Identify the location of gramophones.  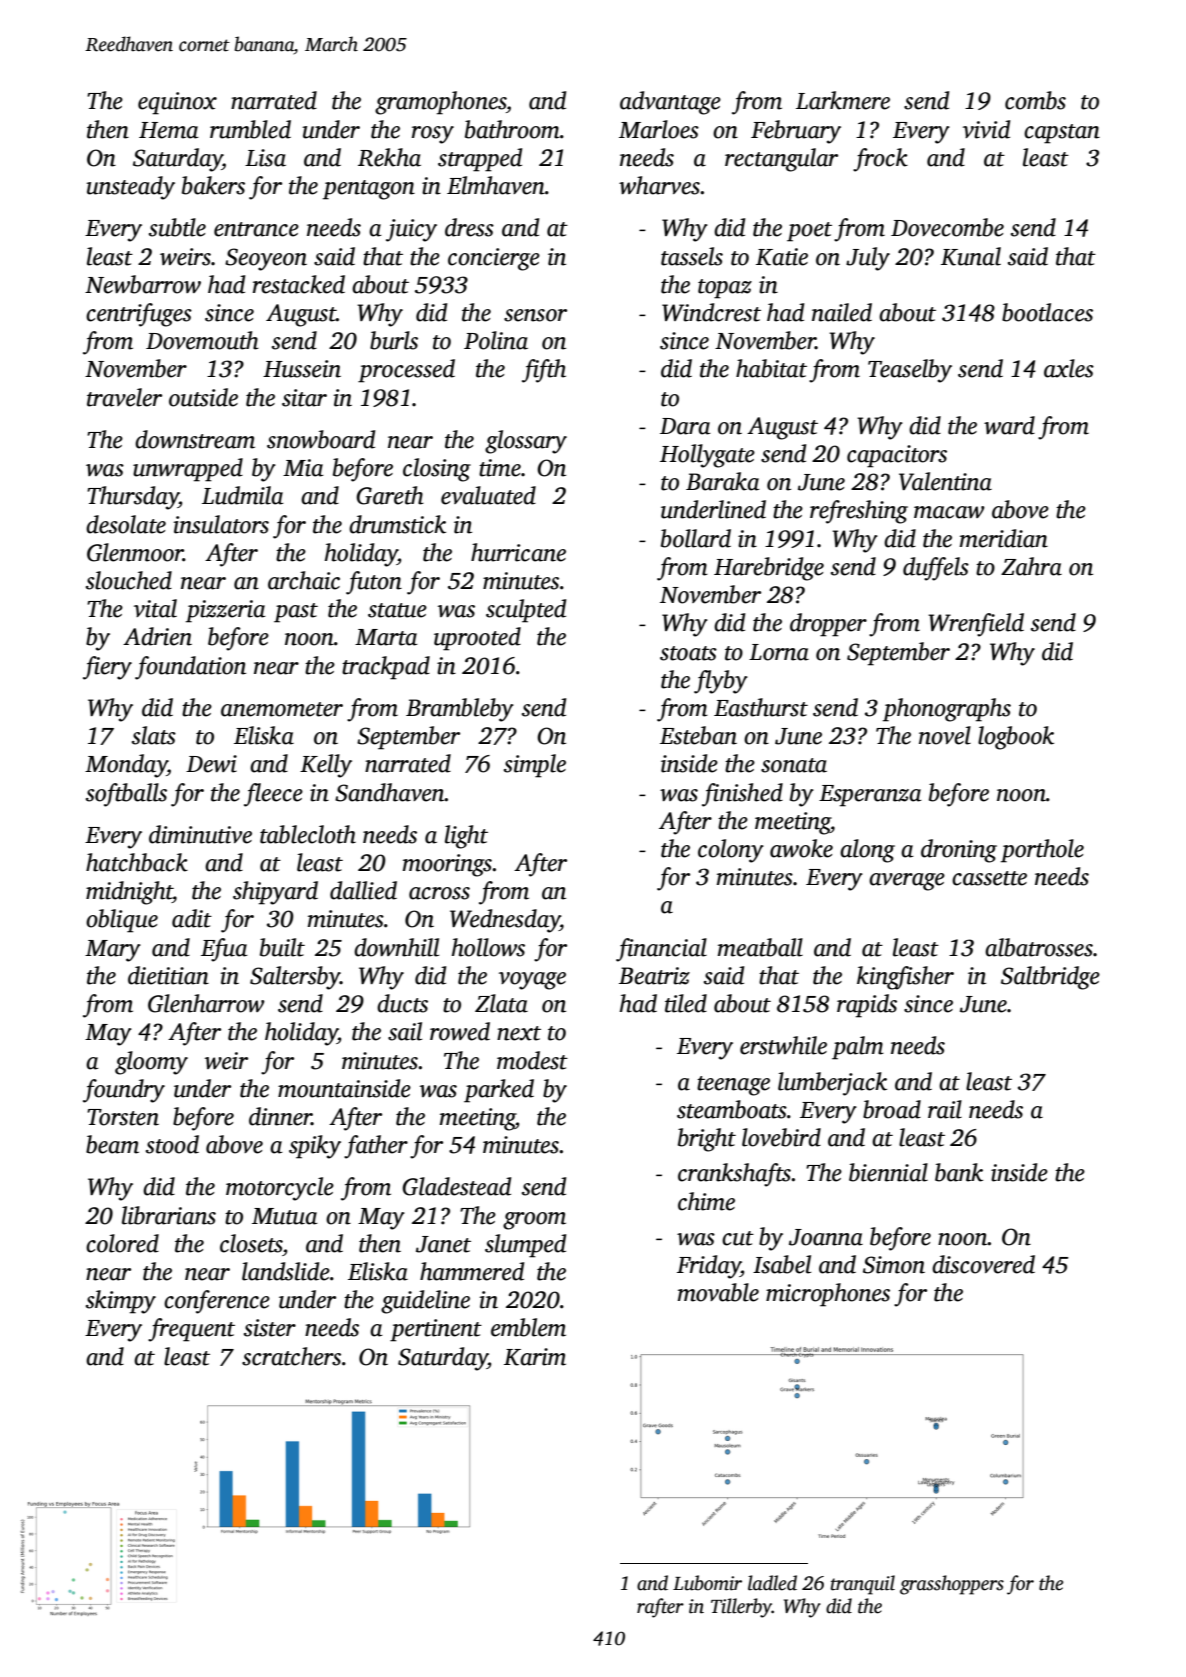
(440, 103).
